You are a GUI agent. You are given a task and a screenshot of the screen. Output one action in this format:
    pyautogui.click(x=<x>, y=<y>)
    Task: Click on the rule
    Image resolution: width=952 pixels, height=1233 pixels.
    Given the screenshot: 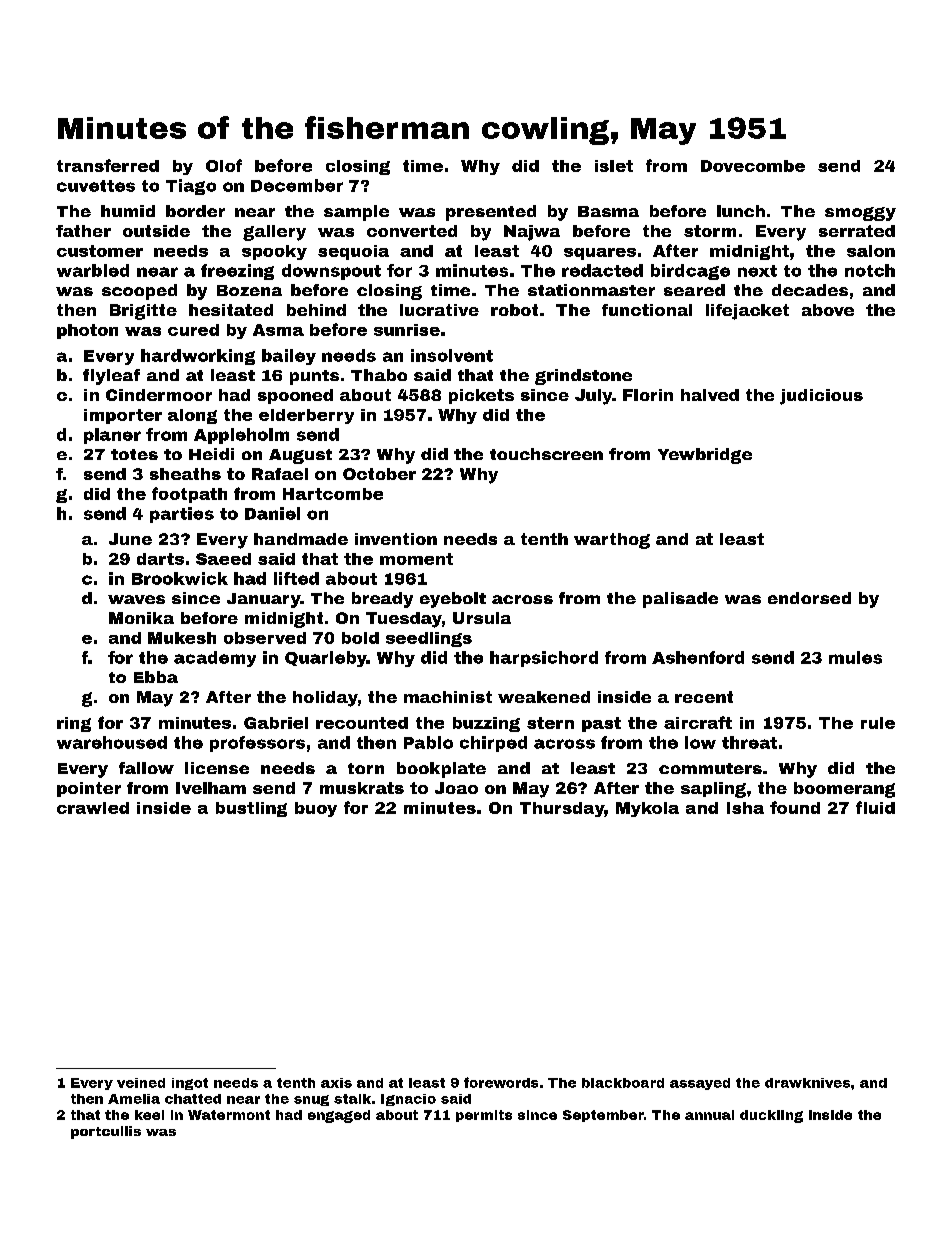 What is the action you would take?
    pyautogui.click(x=878, y=723)
